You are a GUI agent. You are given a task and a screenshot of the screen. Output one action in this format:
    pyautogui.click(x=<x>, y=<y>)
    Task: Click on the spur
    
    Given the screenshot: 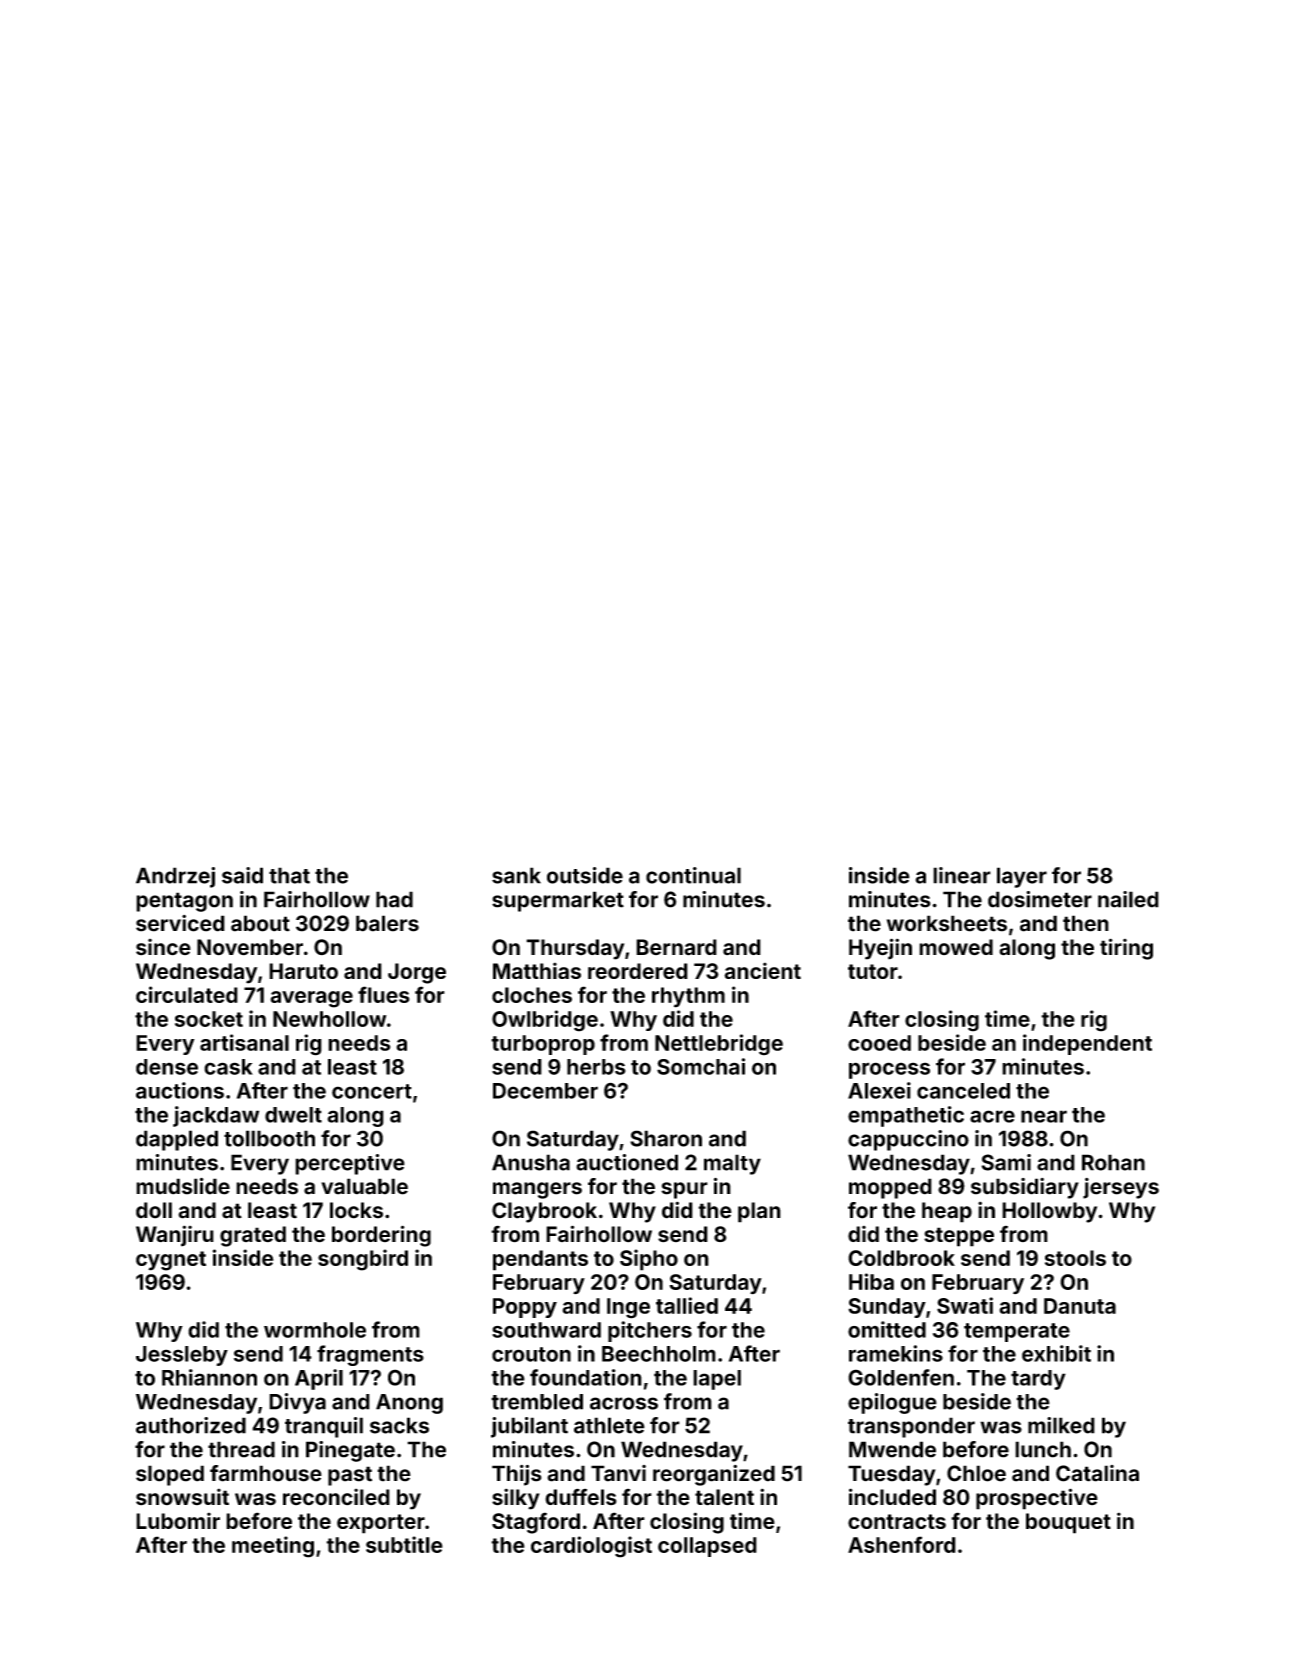 What is the action you would take?
    pyautogui.click(x=684, y=1190)
